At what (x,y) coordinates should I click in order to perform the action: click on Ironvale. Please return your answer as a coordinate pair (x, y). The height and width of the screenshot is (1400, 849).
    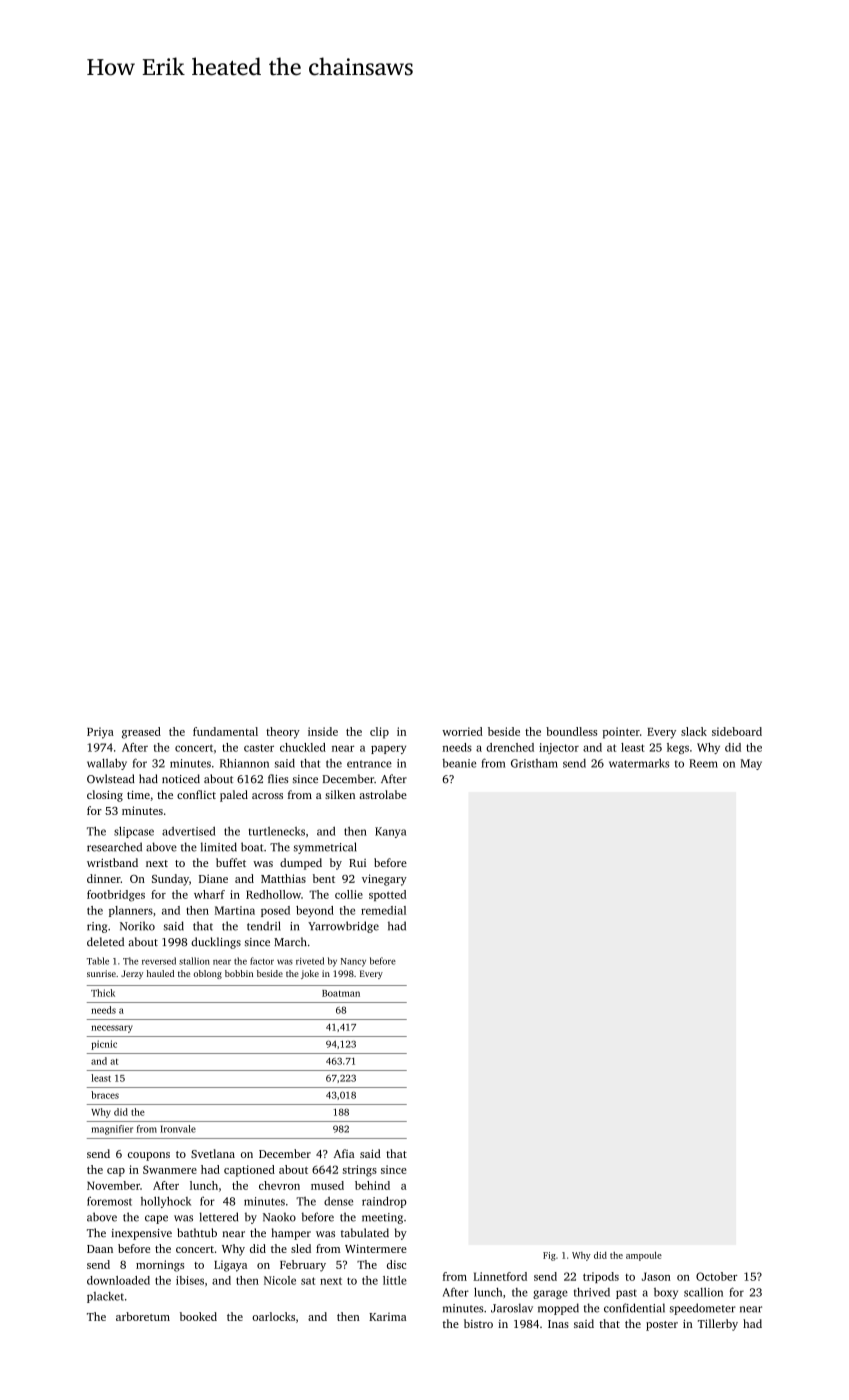
    Looking at the image, I should click on (178, 1129).
